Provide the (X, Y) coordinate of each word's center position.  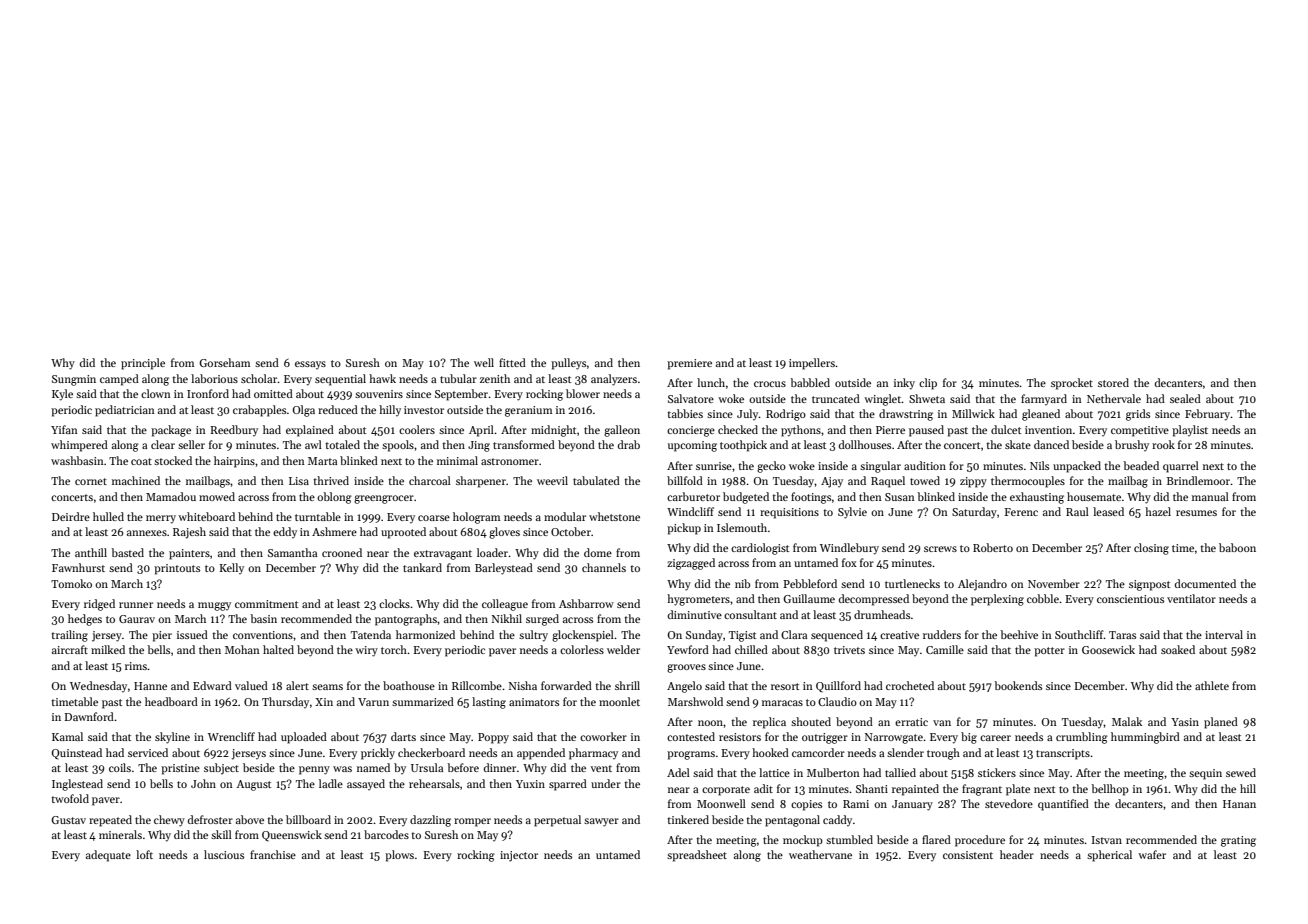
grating (1238, 841)
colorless (582, 649)
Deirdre (71, 516)
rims (136, 666)
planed (1221, 723)
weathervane (820, 854)
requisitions (789, 513)
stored (1113, 382)
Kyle (62, 395)
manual (1210, 496)
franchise (273, 854)
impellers (812, 364)
